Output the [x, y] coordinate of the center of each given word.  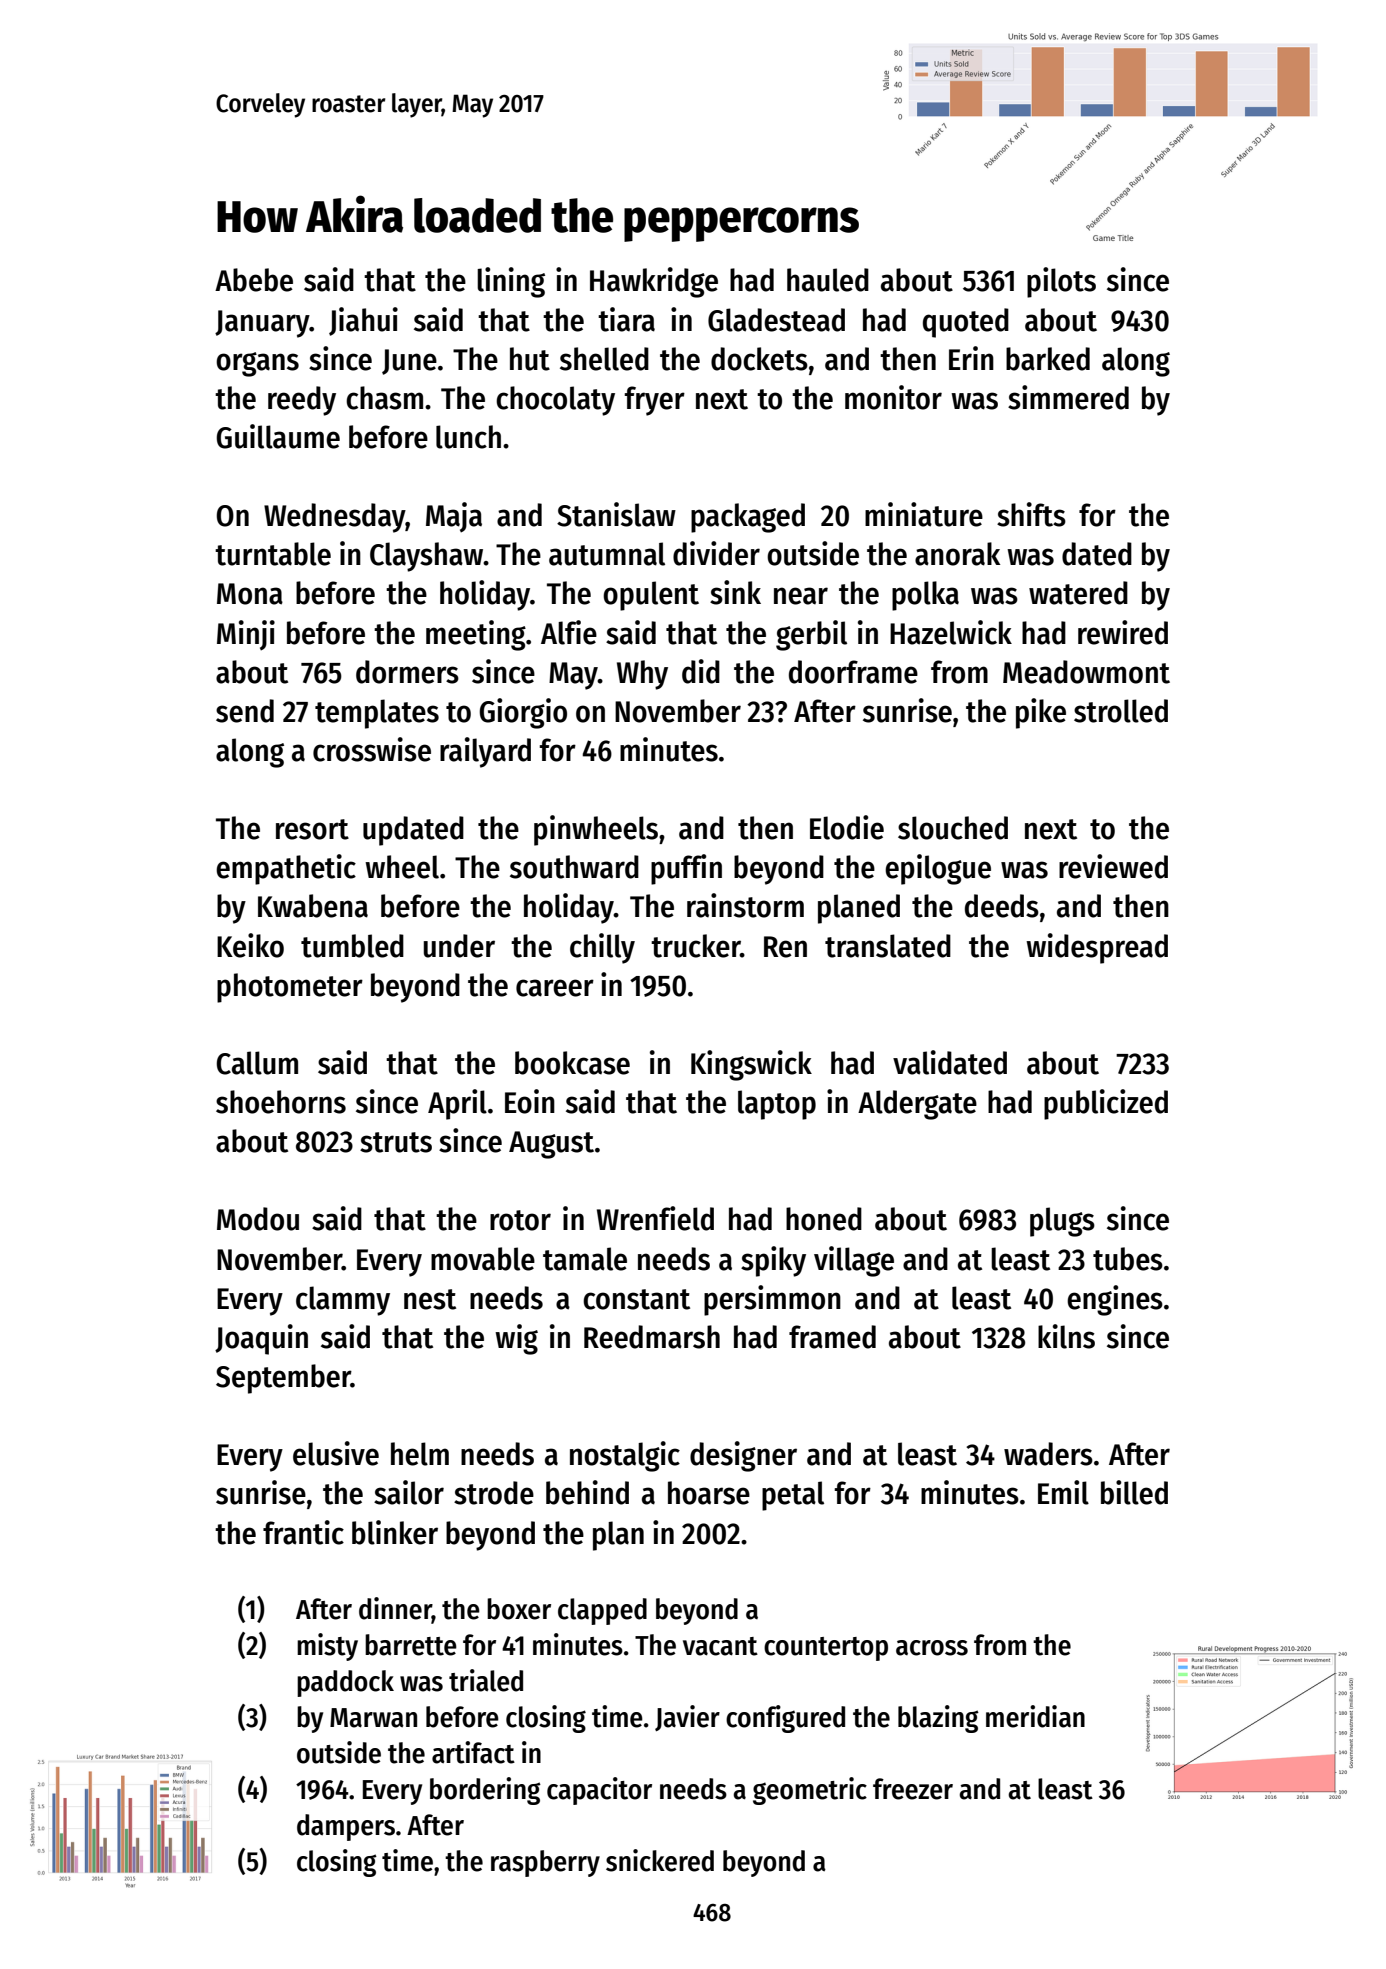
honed [824, 1219]
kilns [1066, 1336]
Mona [250, 594]
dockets [759, 359]
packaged [748, 518]
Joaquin [261, 1339]
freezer [913, 1789]
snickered [660, 1860]
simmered [1068, 397]
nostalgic [625, 1456]
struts [396, 1142]
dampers [346, 1827]
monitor [893, 397]
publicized [1106, 1104]
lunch [468, 437]
